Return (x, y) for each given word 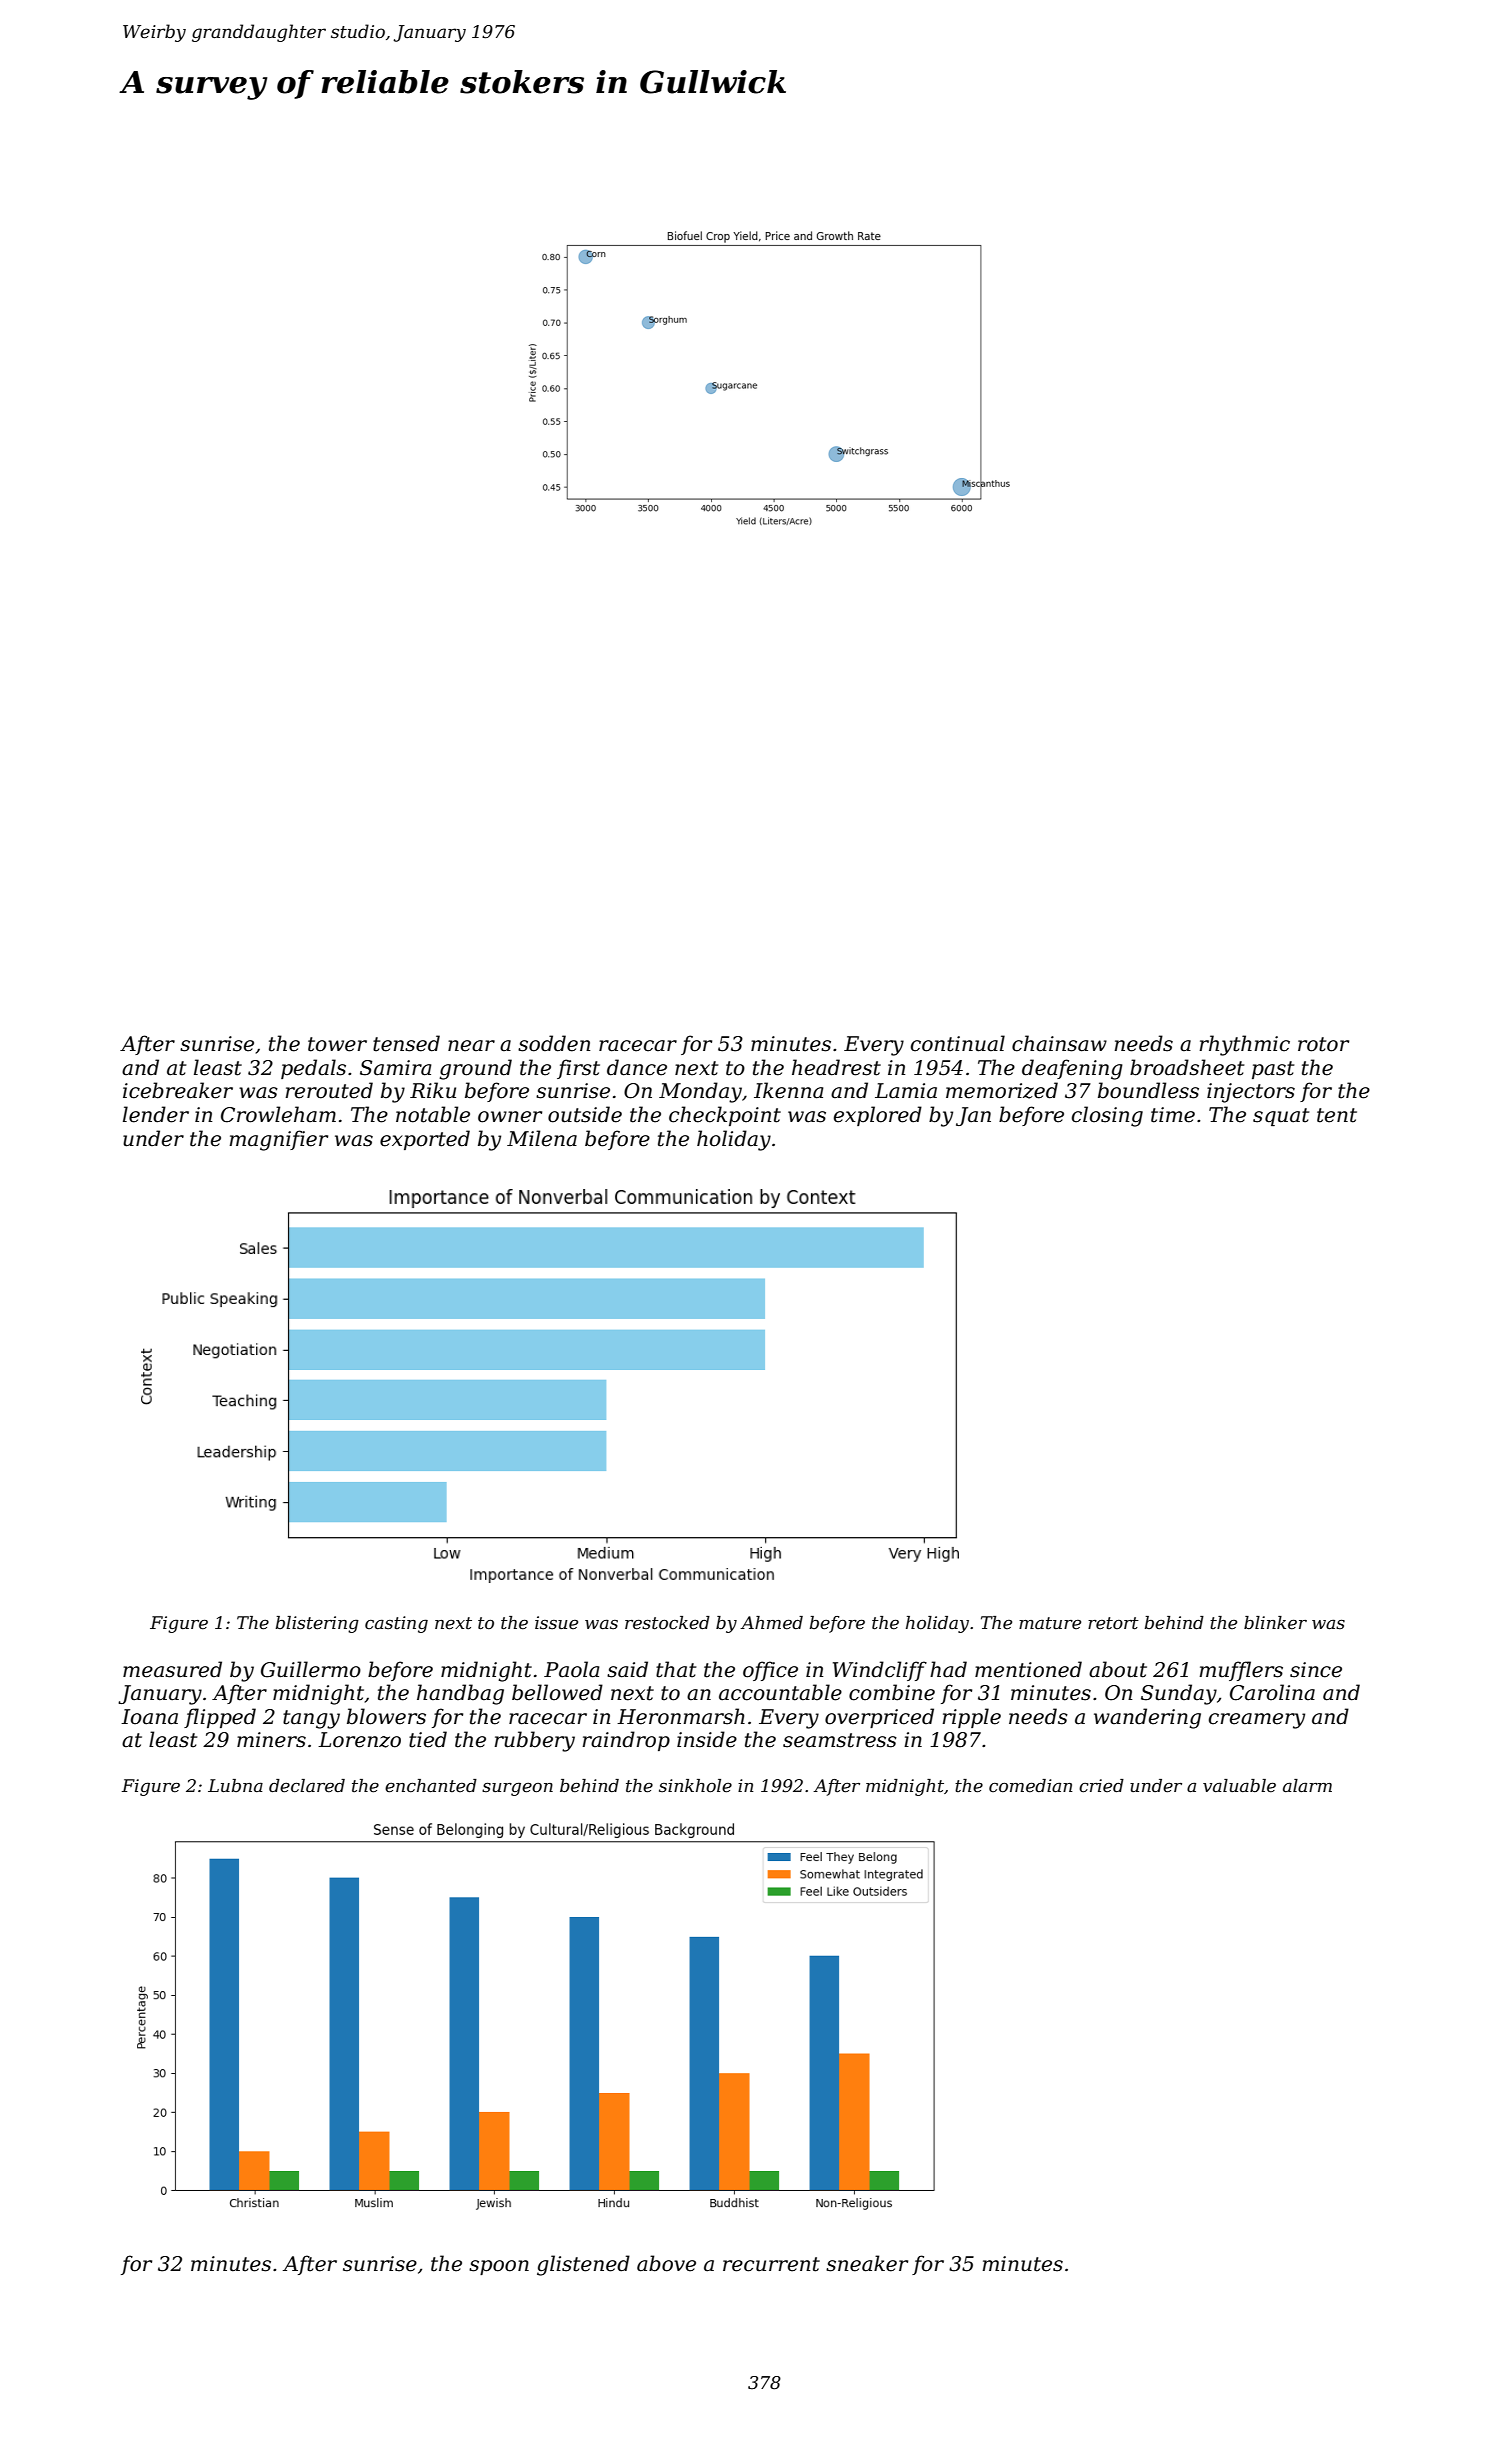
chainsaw (1059, 1043)
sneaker (867, 2263)
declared (307, 1786)
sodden (554, 1043)
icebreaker (178, 1090)
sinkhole (695, 1786)
